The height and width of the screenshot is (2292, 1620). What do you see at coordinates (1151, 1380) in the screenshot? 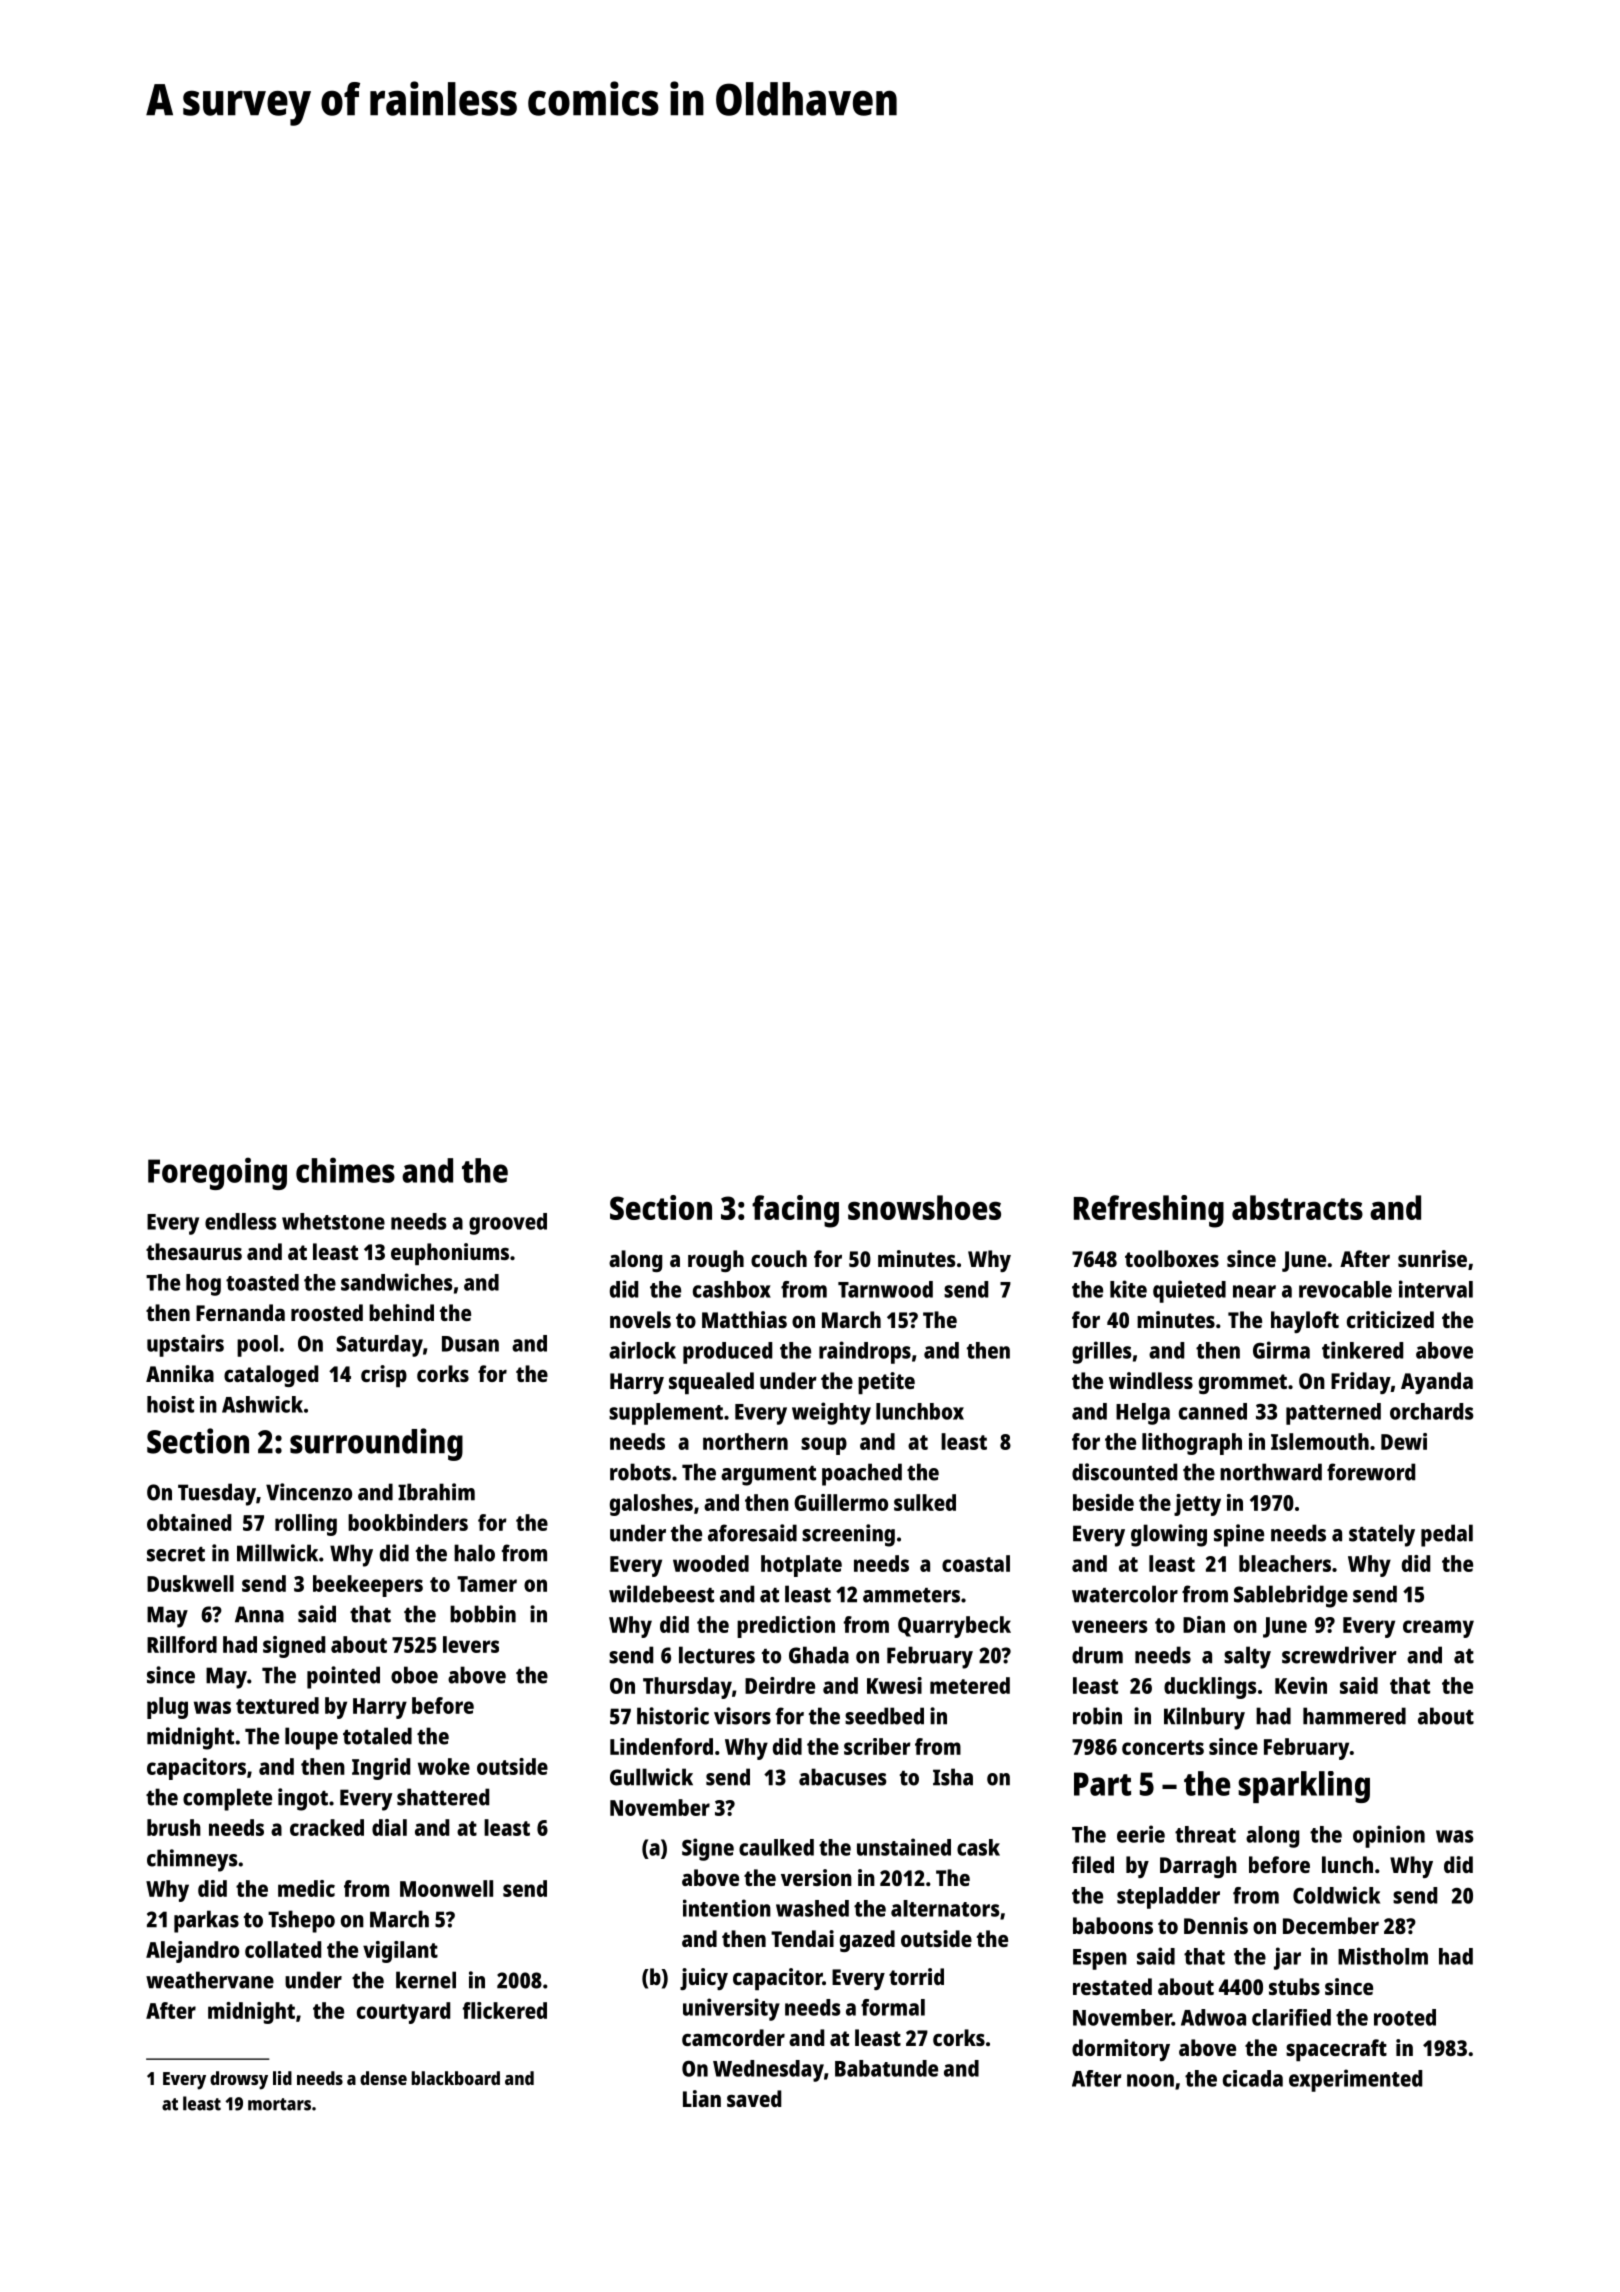
I see `windless` at bounding box center [1151, 1380].
